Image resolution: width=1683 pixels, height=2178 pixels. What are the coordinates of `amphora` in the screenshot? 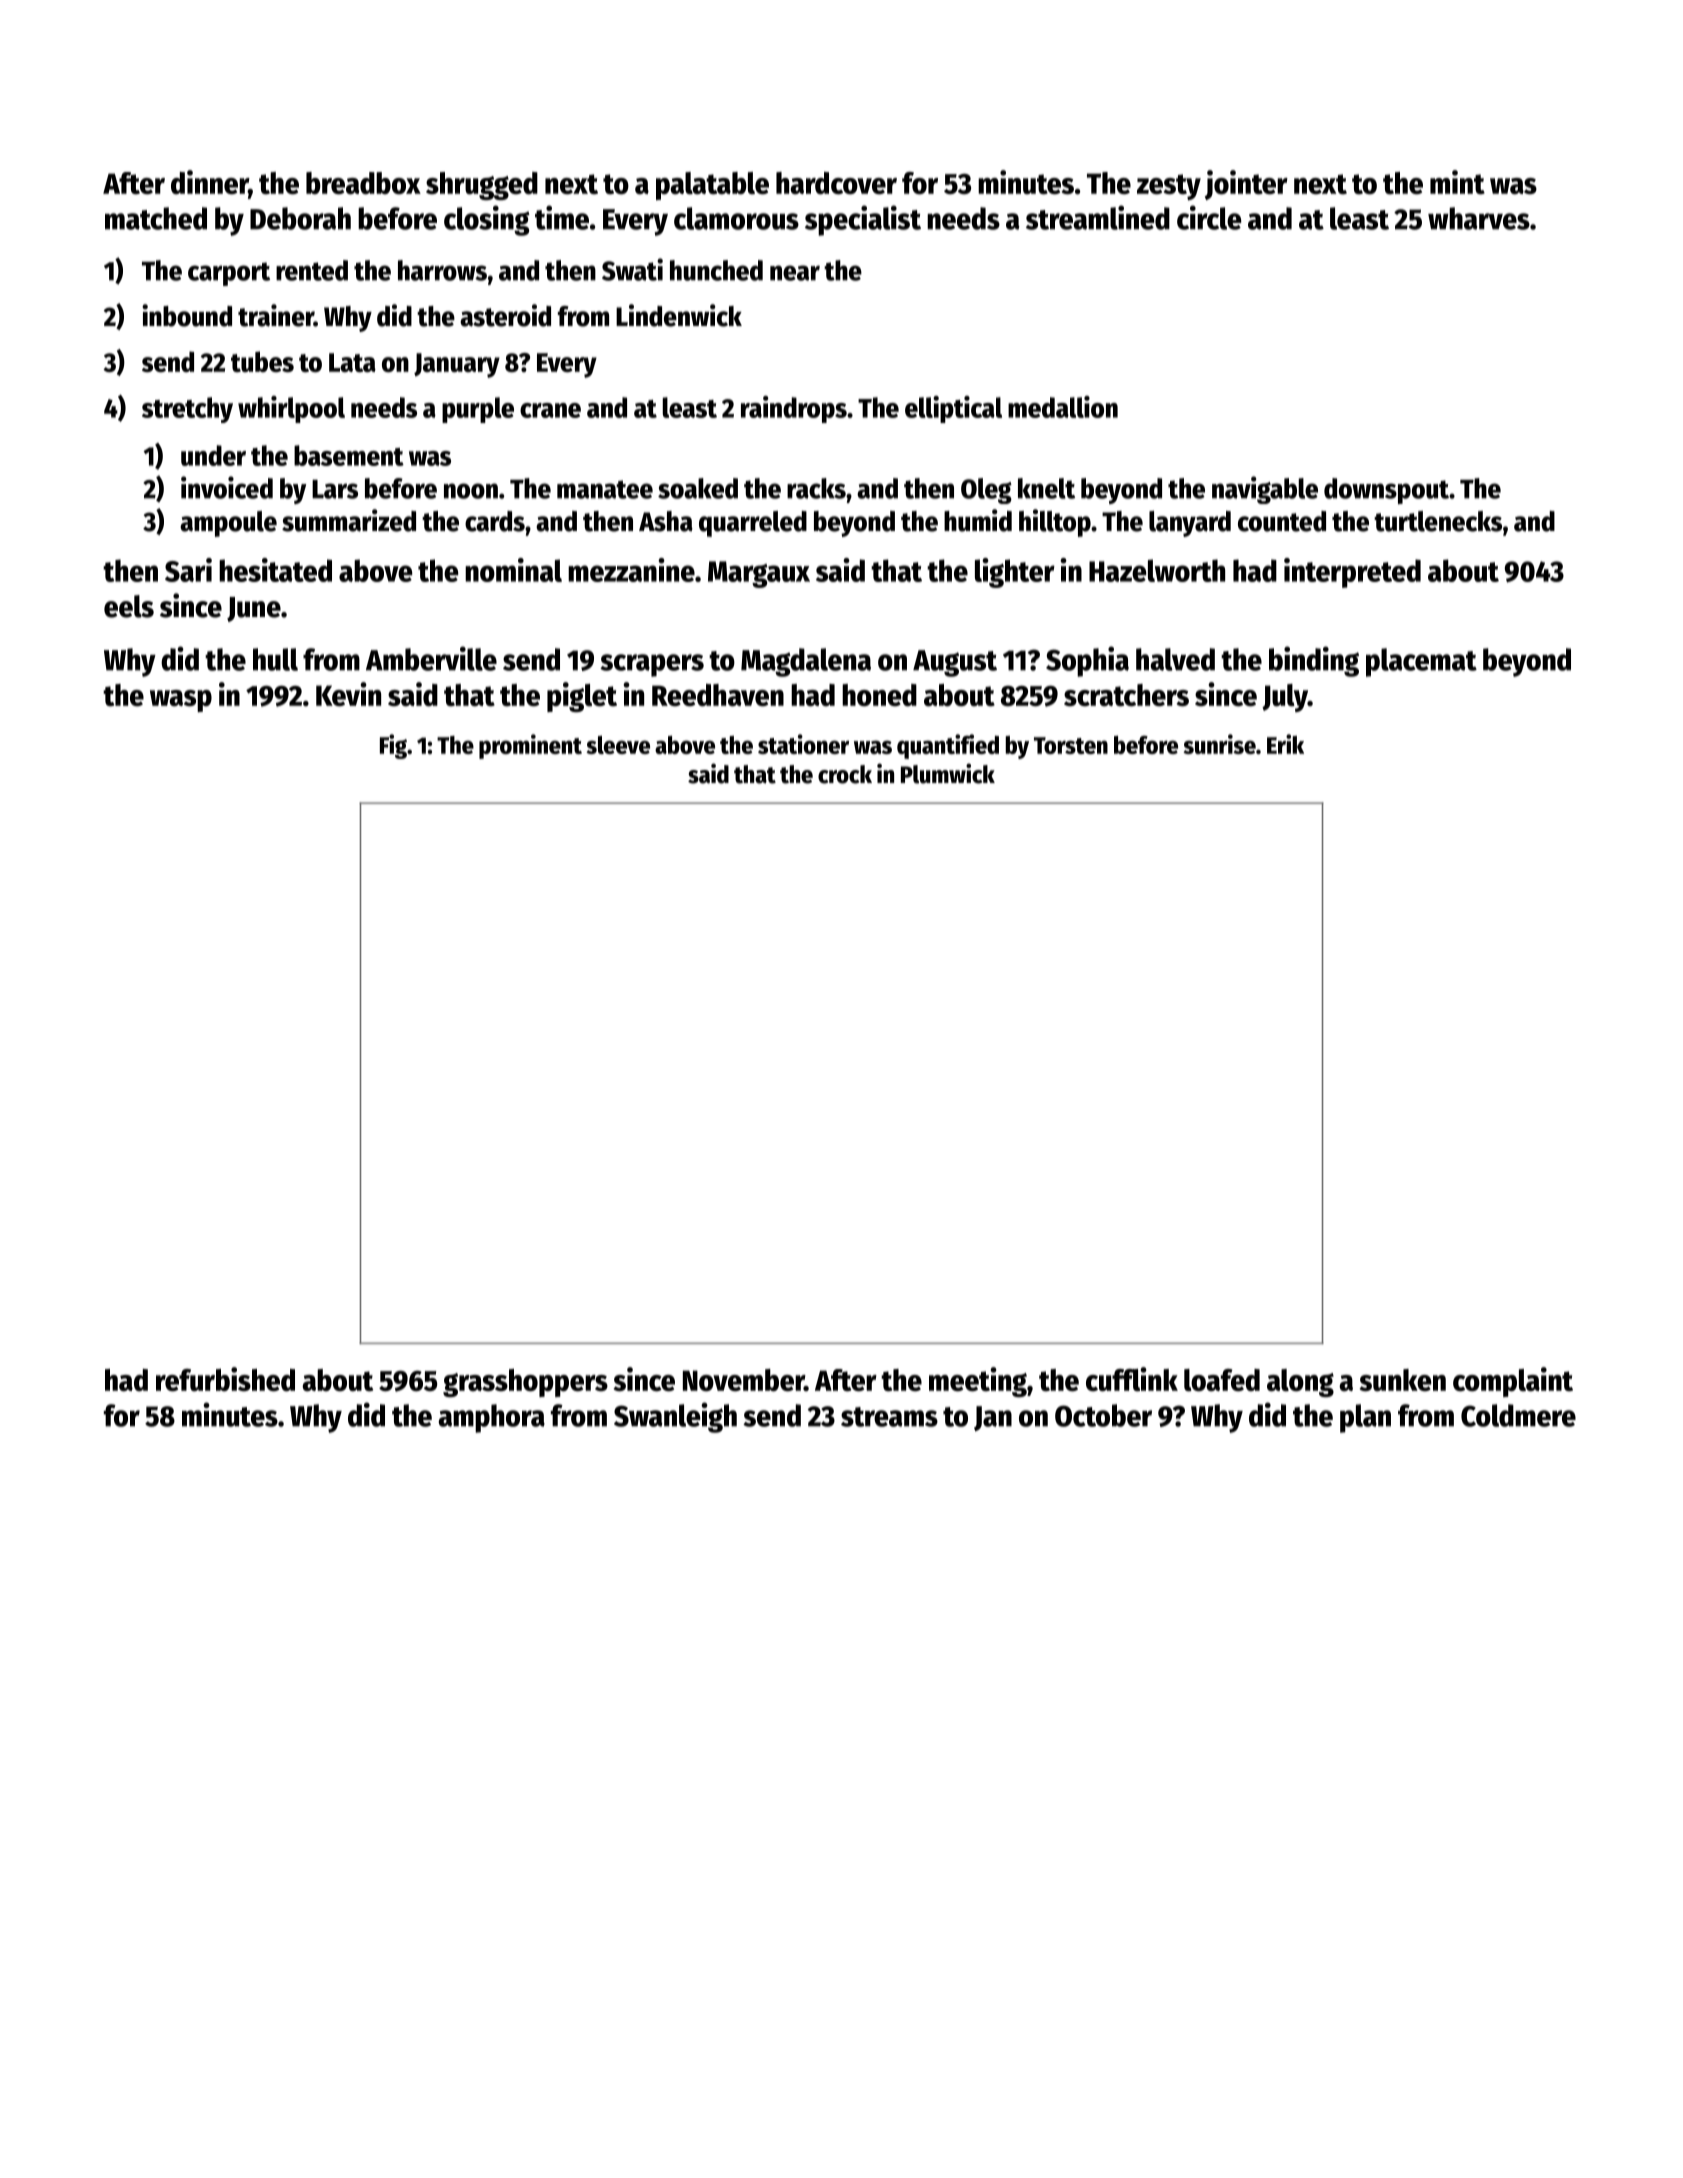 It's located at (492, 1418).
